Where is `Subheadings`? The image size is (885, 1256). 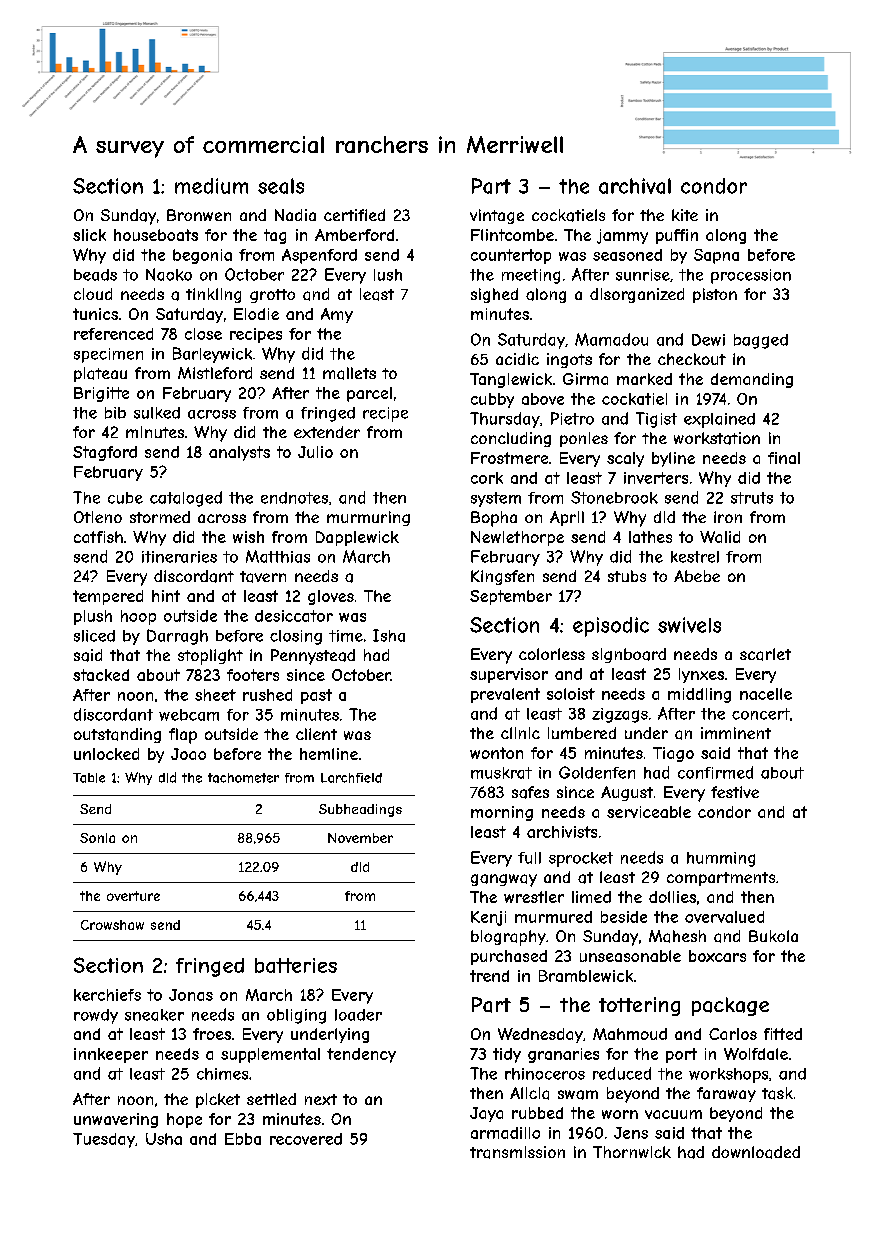
Subheadings is located at coordinates (360, 810).
